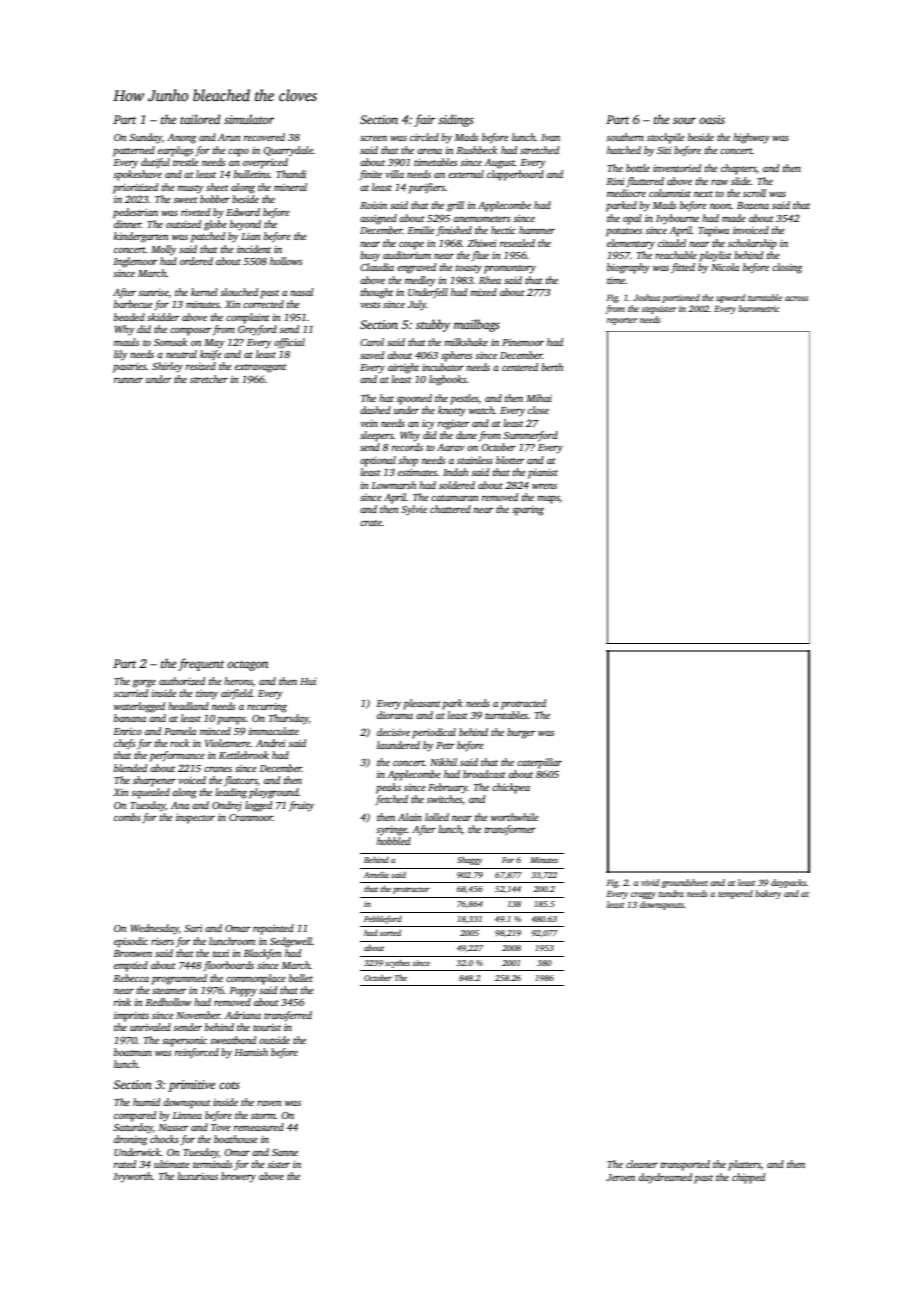  Describe the element at coordinates (537, 230) in the page. I see `hammer` at that location.
